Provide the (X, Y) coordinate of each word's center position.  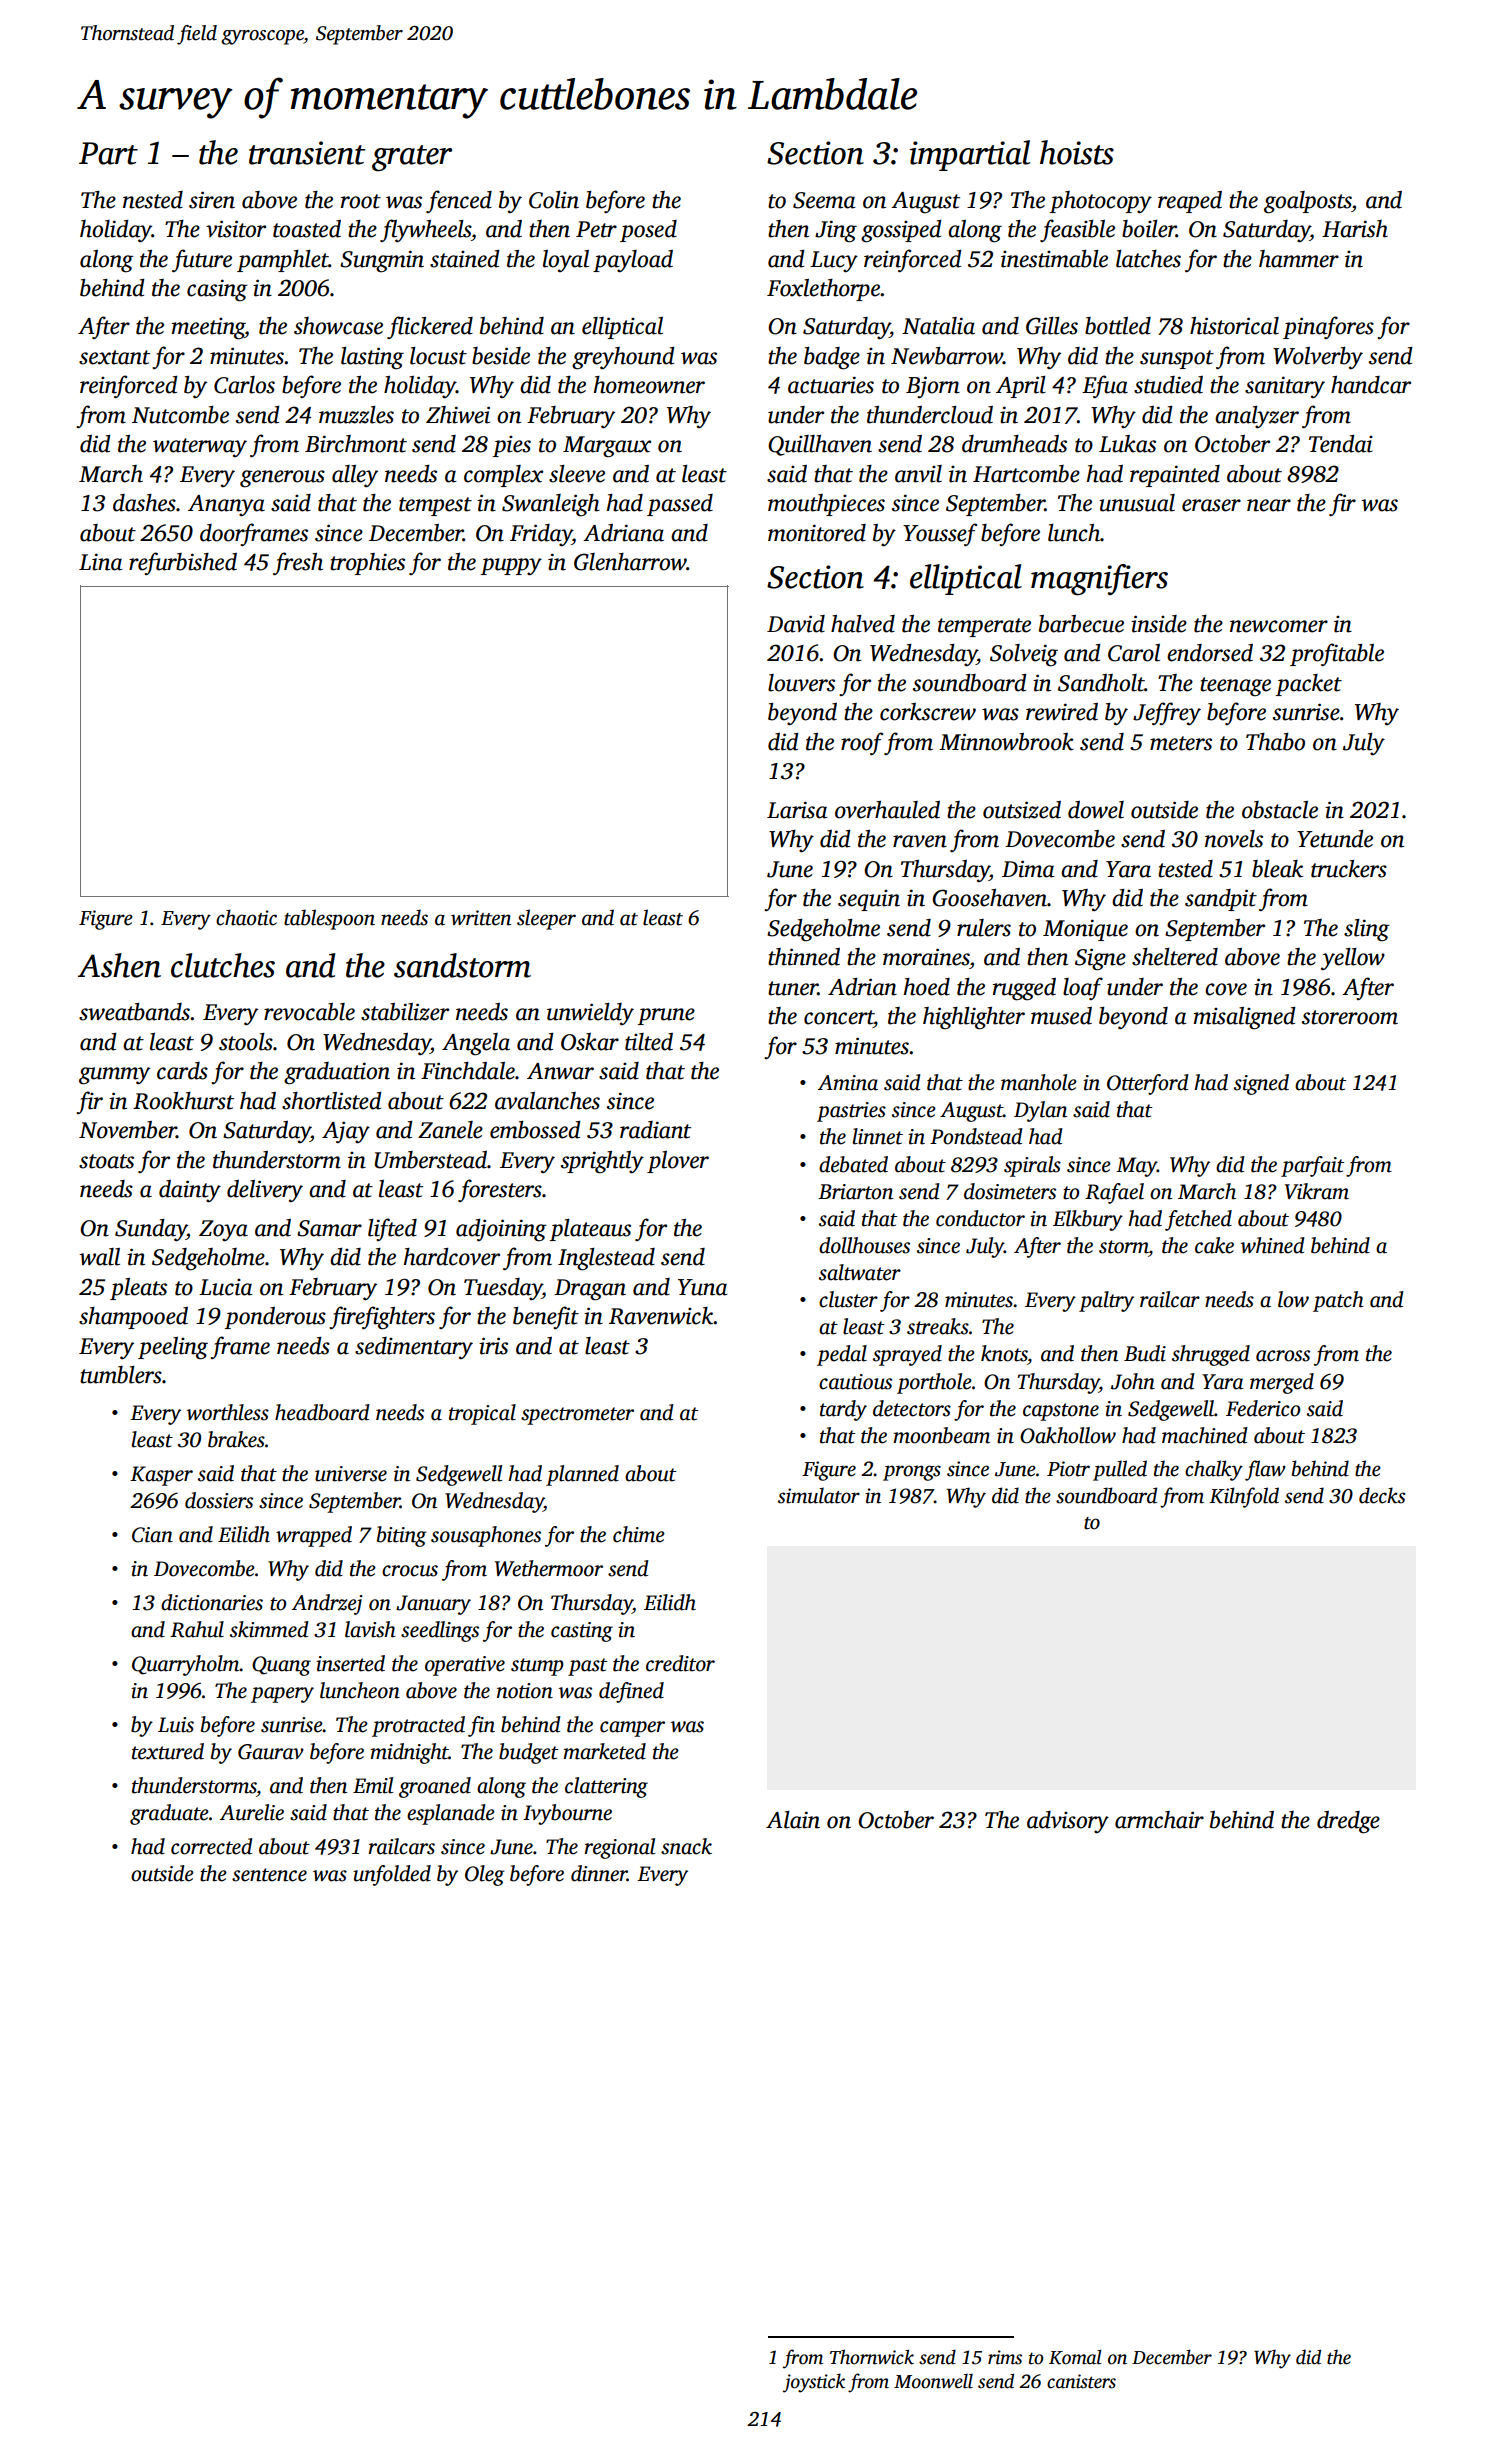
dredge (1348, 1822)
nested (153, 200)
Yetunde (1335, 839)
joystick (814, 2383)
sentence (269, 1875)
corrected (212, 1846)
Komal (1075, 2357)
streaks (938, 1326)
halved (863, 624)
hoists (1077, 152)
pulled (1120, 1470)
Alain (793, 1820)
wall (99, 1257)
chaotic (246, 917)
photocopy (1101, 202)
